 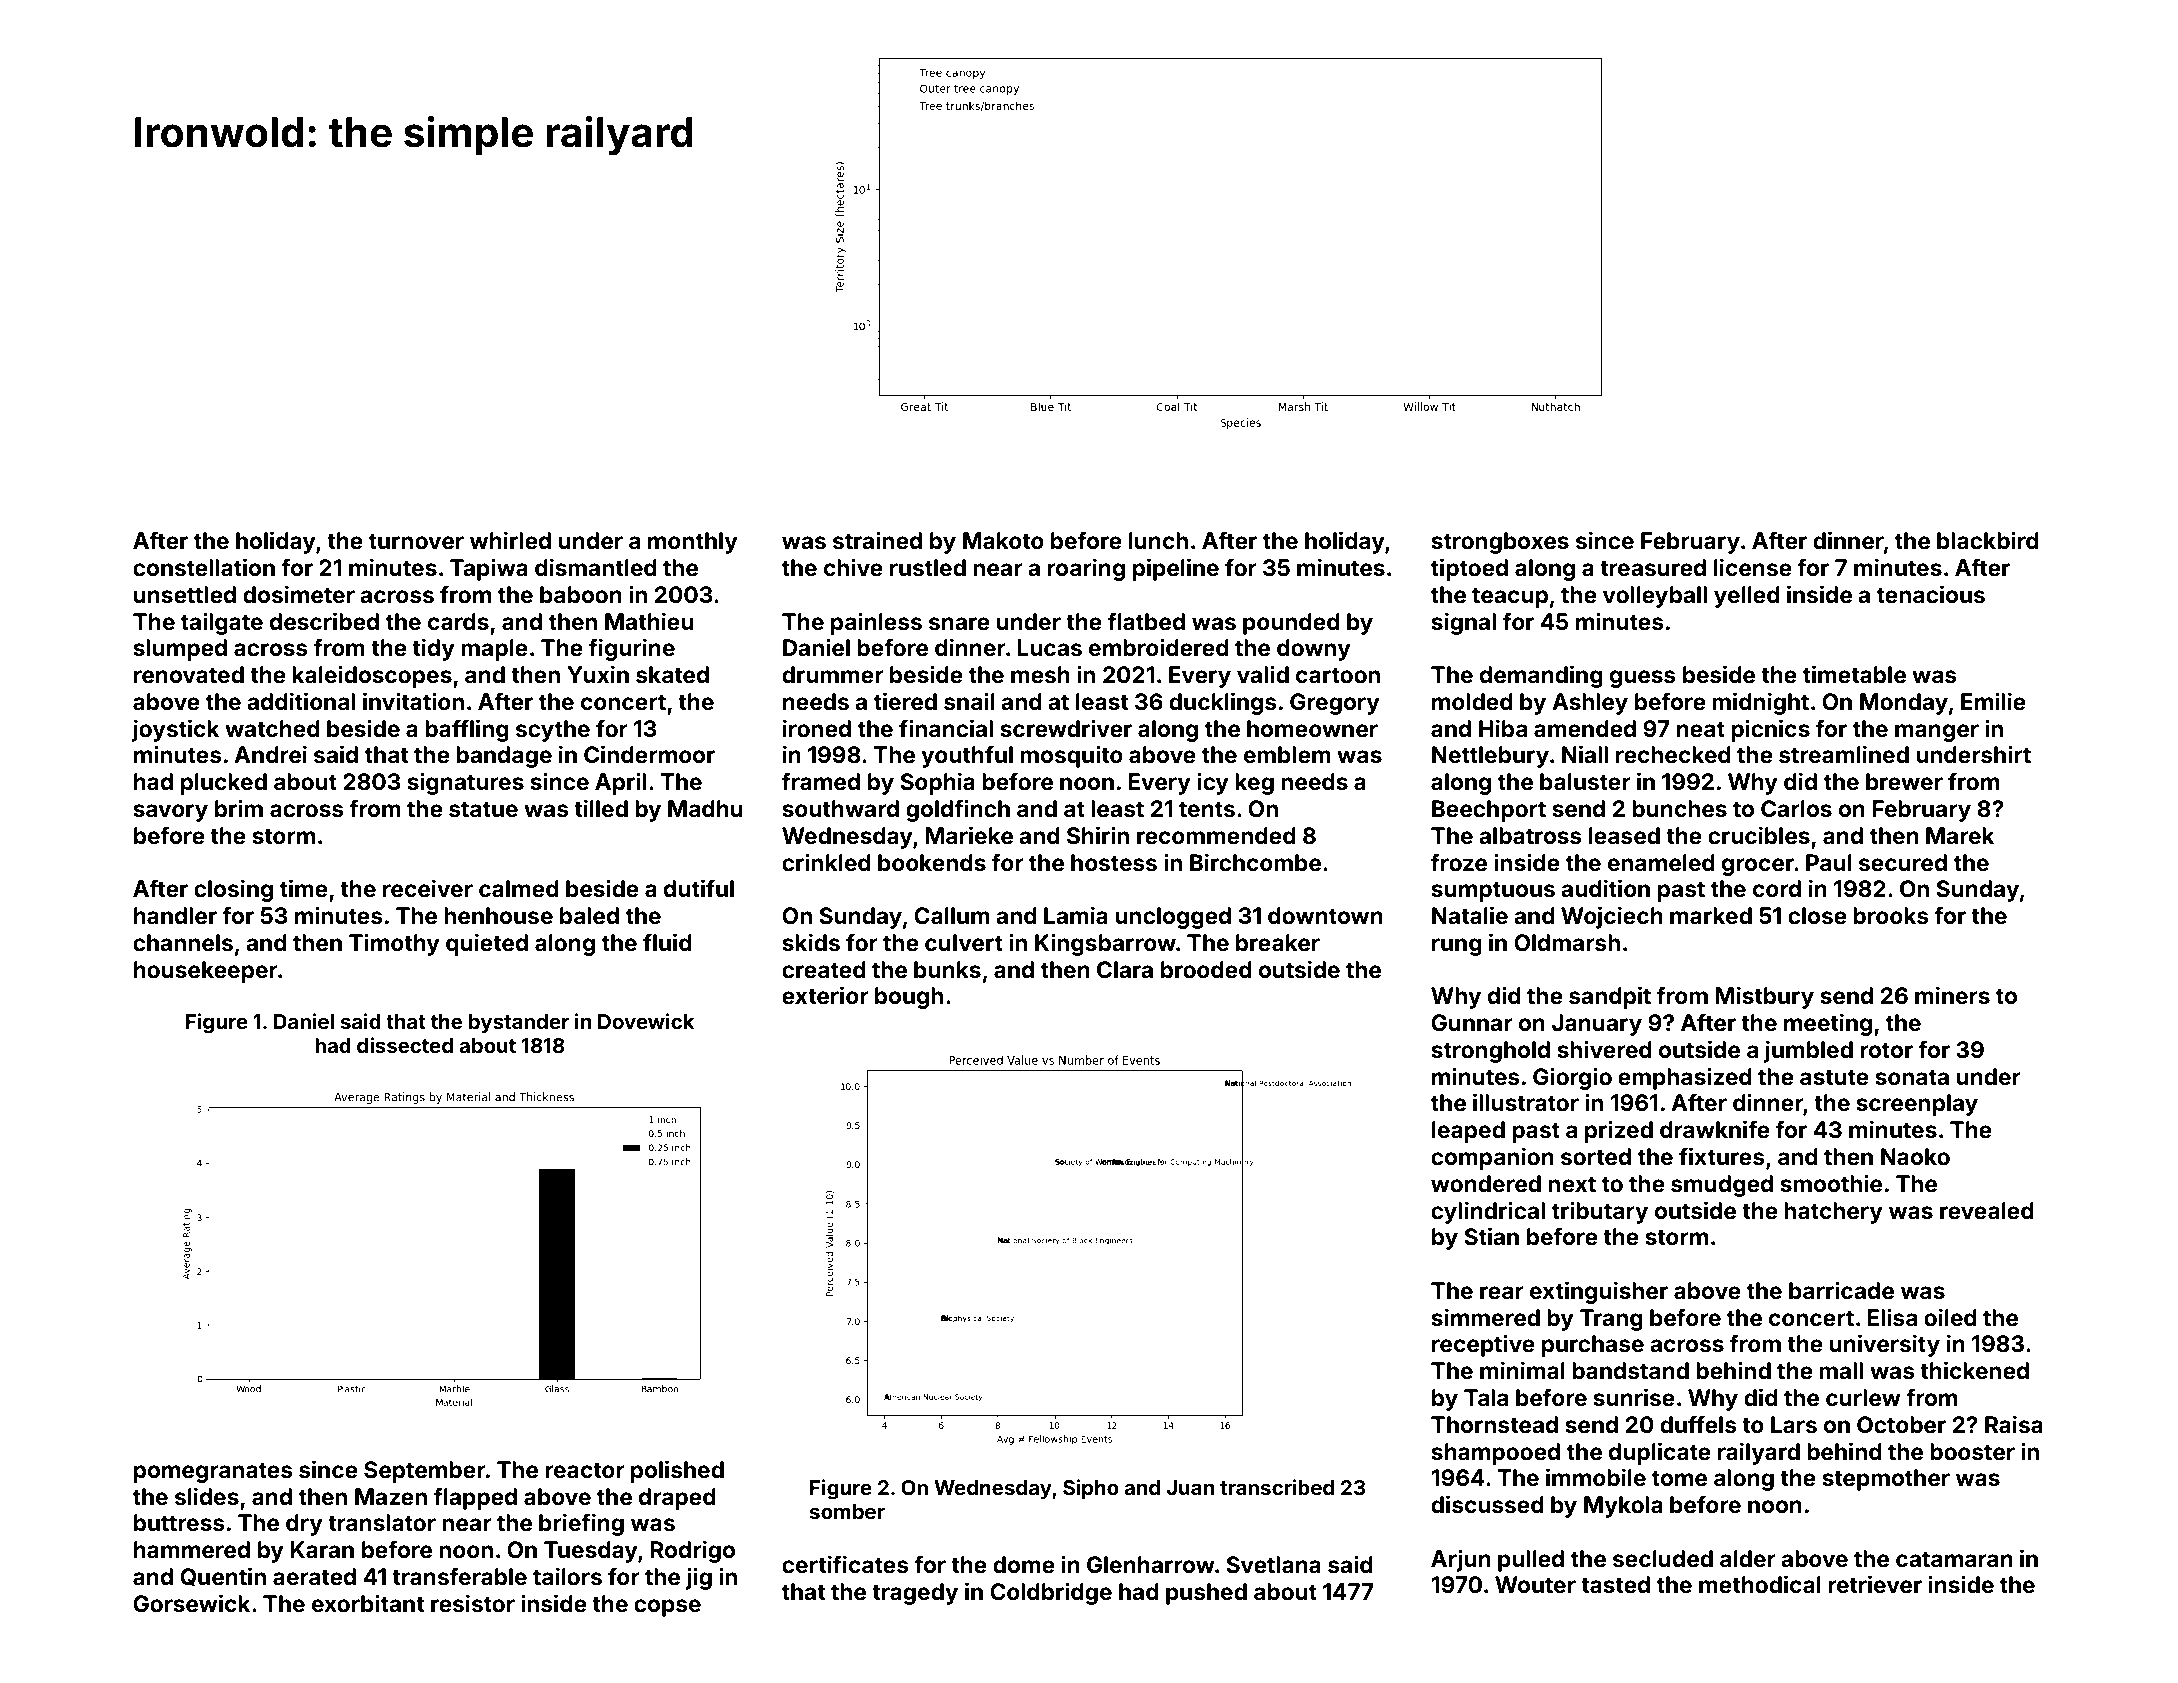 What do you see at coordinates (185, 595) in the screenshot?
I see `unsettled` at bounding box center [185, 595].
